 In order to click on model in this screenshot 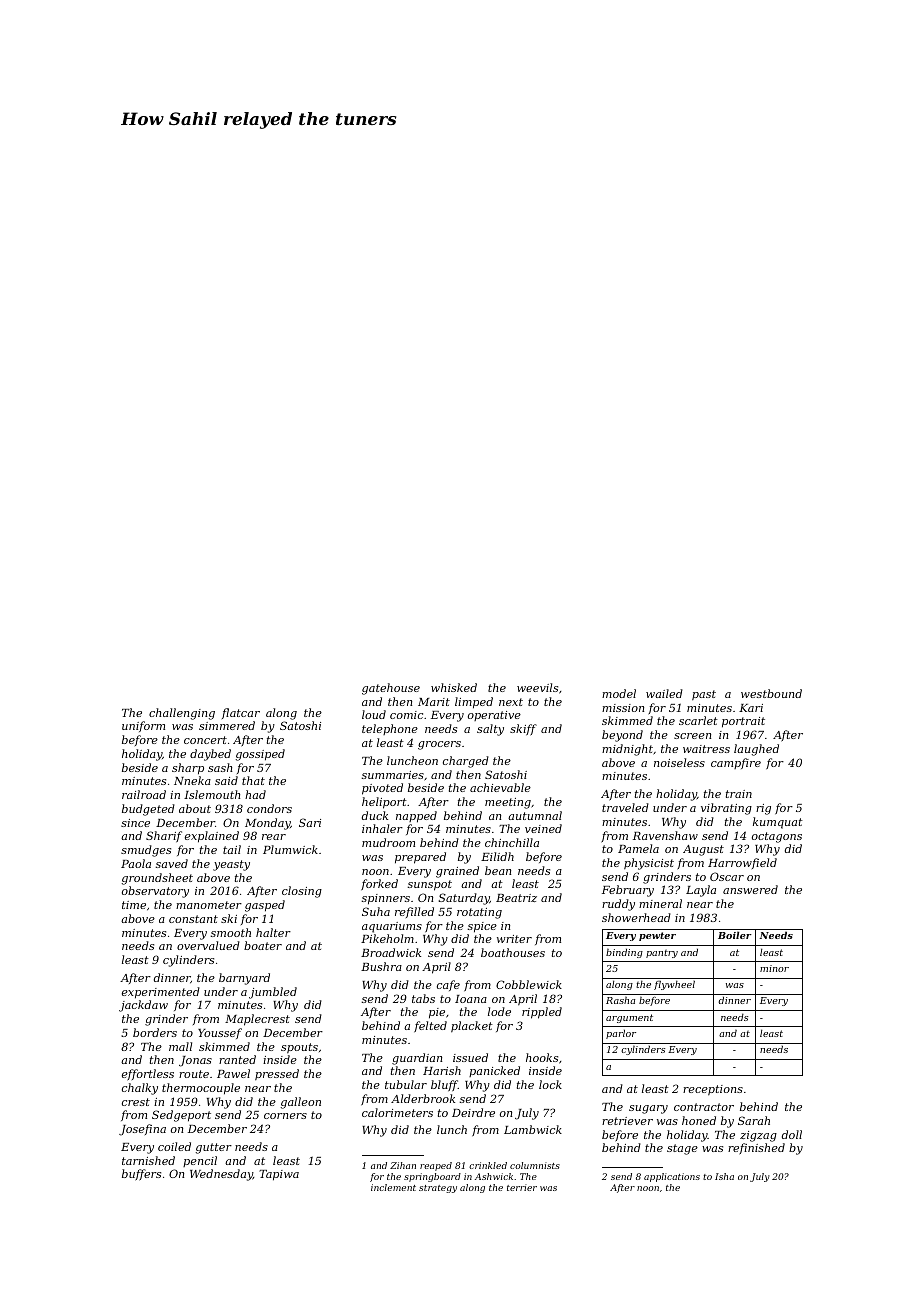, I will do `click(619, 693)`.
